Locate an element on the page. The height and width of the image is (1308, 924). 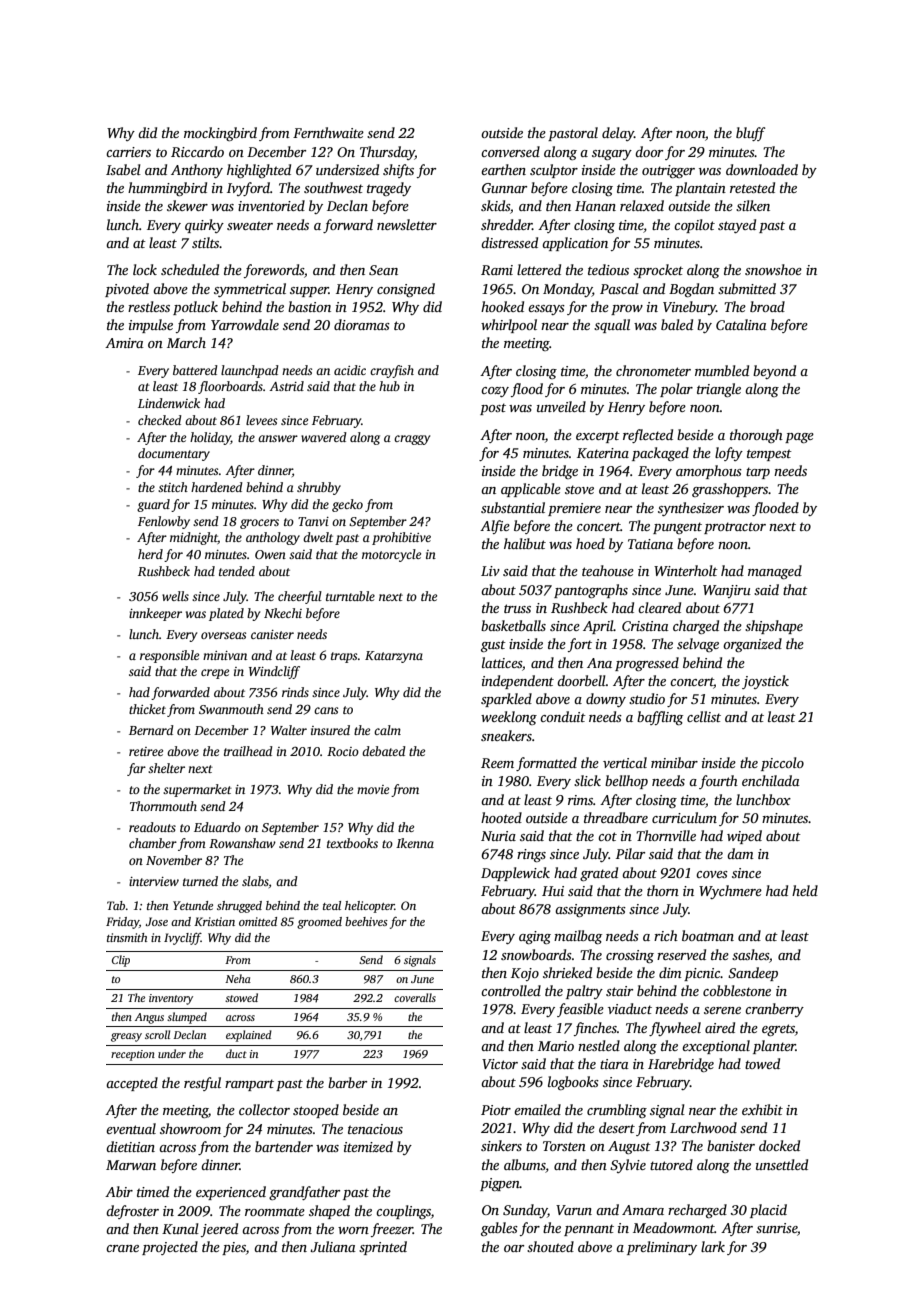
joystick is located at coordinates (765, 682).
